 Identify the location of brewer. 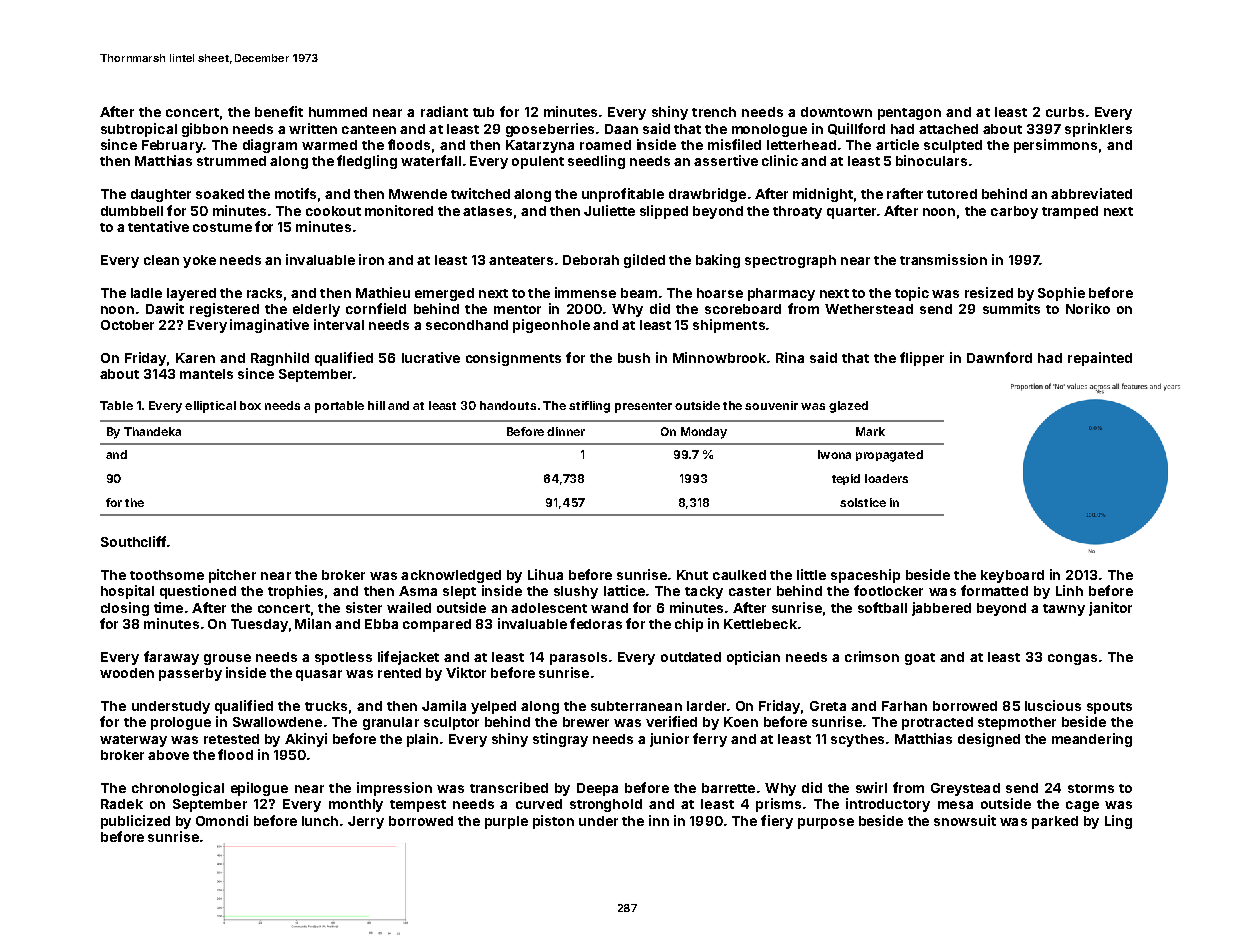
(586, 722).
